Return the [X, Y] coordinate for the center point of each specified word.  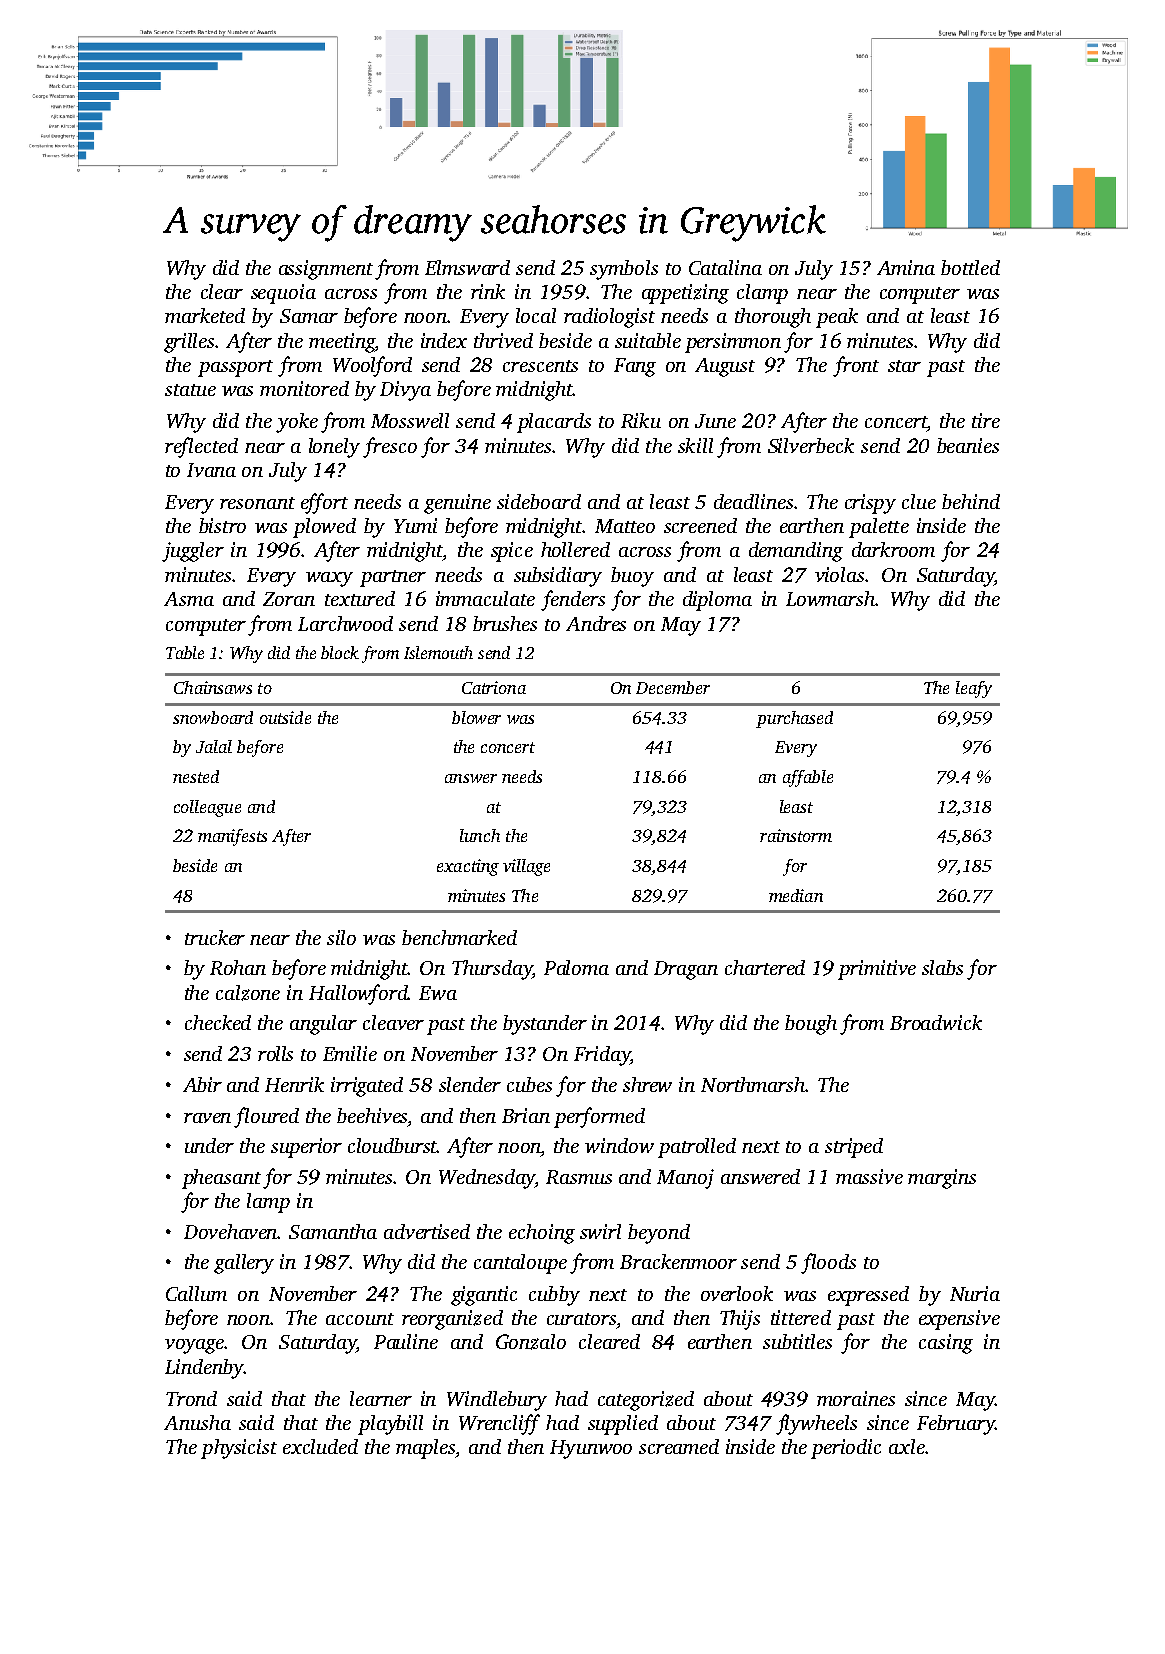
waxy [329, 579]
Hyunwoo [591, 1449]
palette [879, 528]
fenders [573, 600]
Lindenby [204, 1369]
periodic [846, 1449]
